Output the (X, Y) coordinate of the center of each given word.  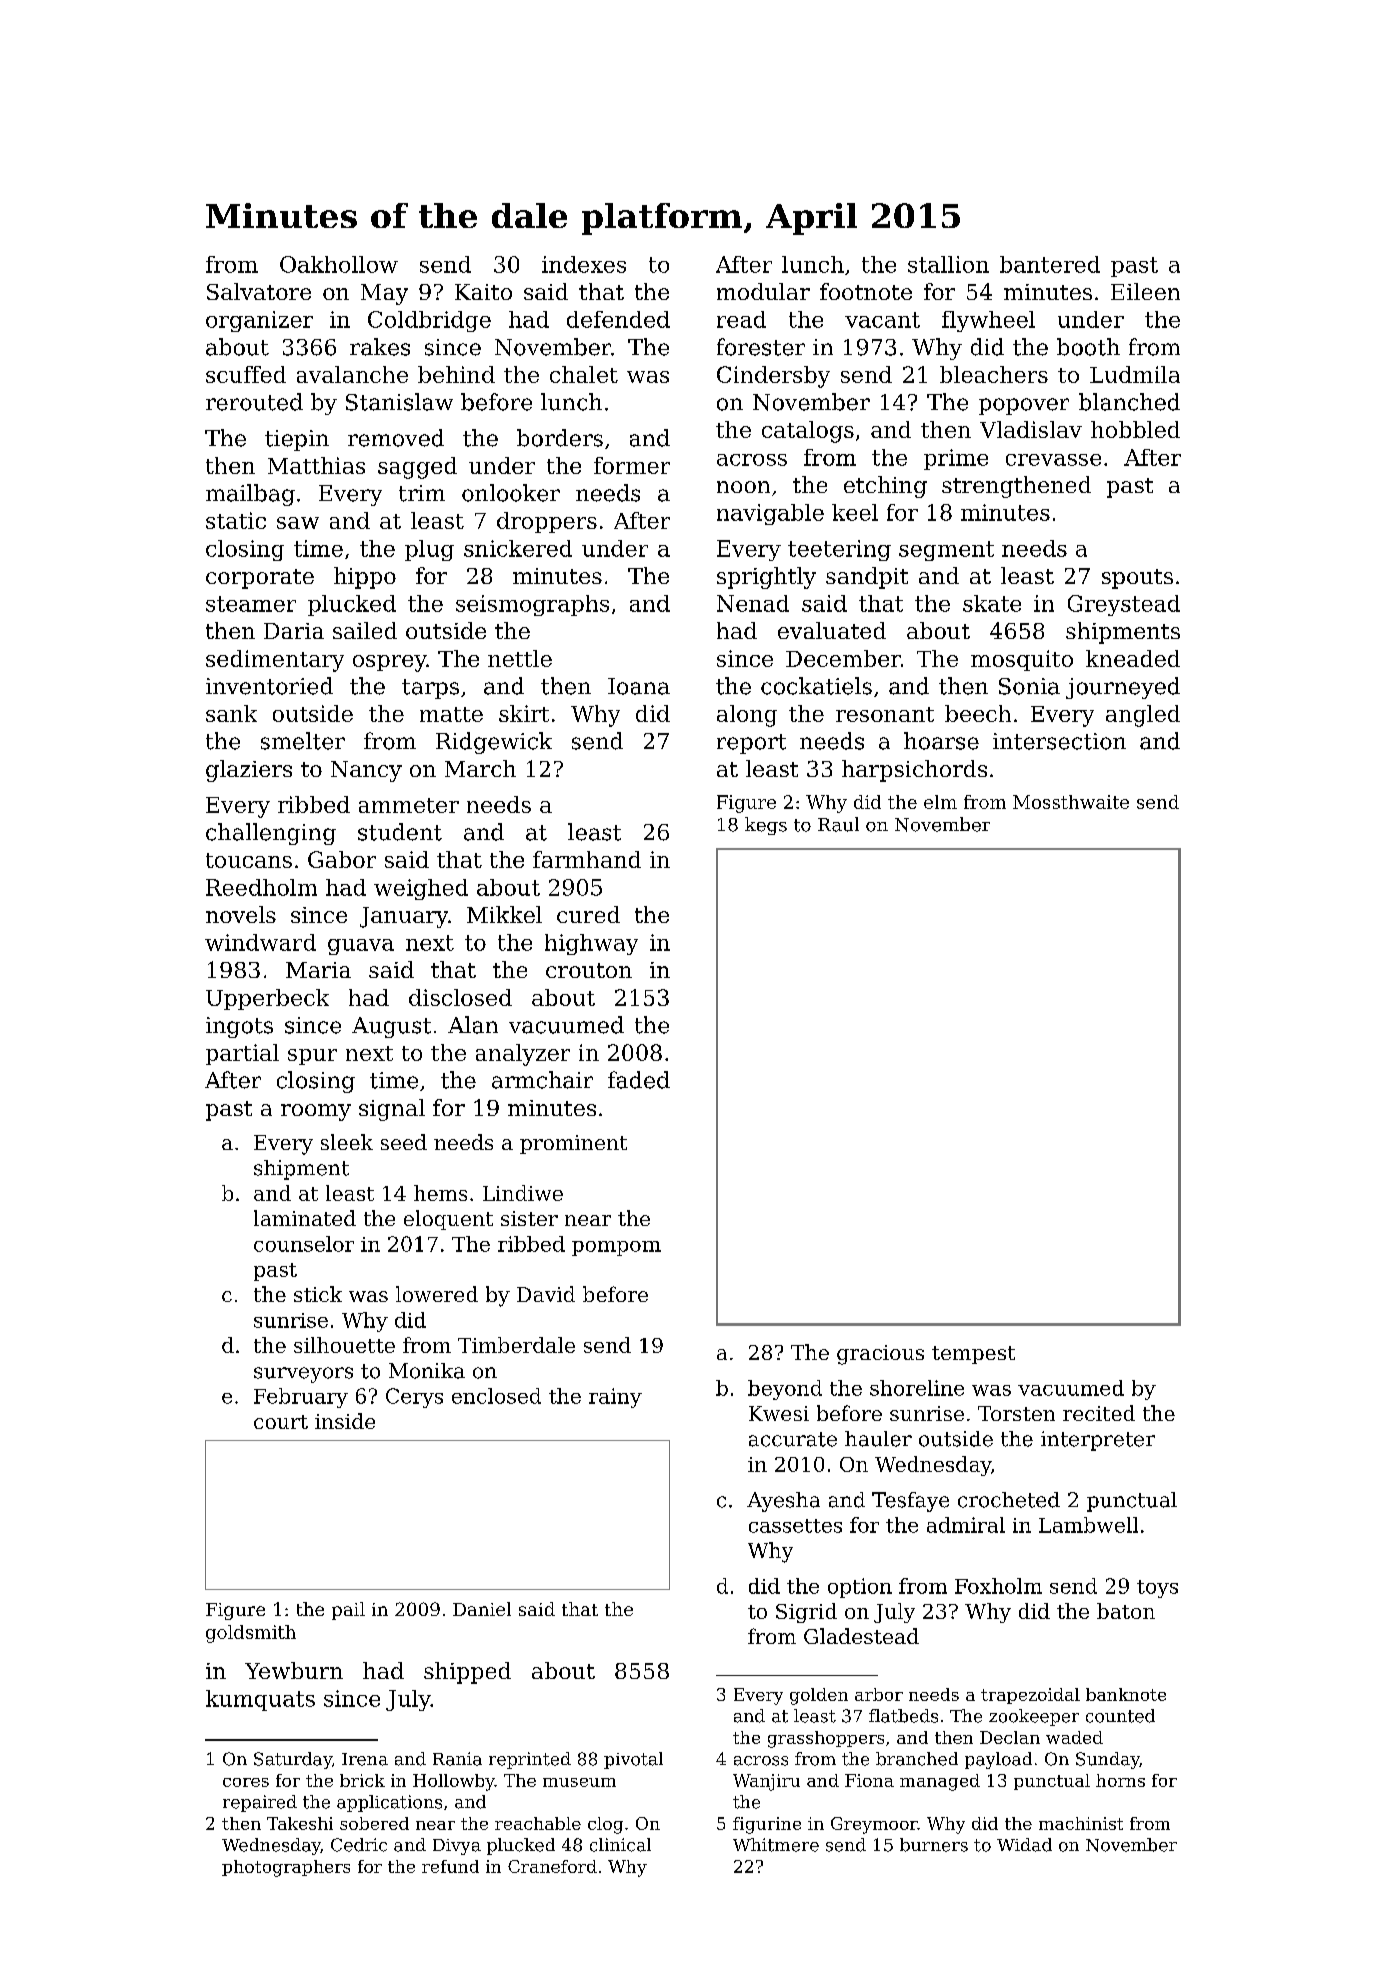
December (843, 658)
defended (618, 319)
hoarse (941, 741)
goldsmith (251, 1634)
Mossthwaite (1071, 802)
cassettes (795, 1526)
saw (298, 523)
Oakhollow (339, 264)
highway (591, 944)
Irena (365, 1759)
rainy (615, 1398)
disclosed (460, 997)
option (860, 1588)
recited (1099, 1413)
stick (318, 1294)
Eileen (1145, 291)
